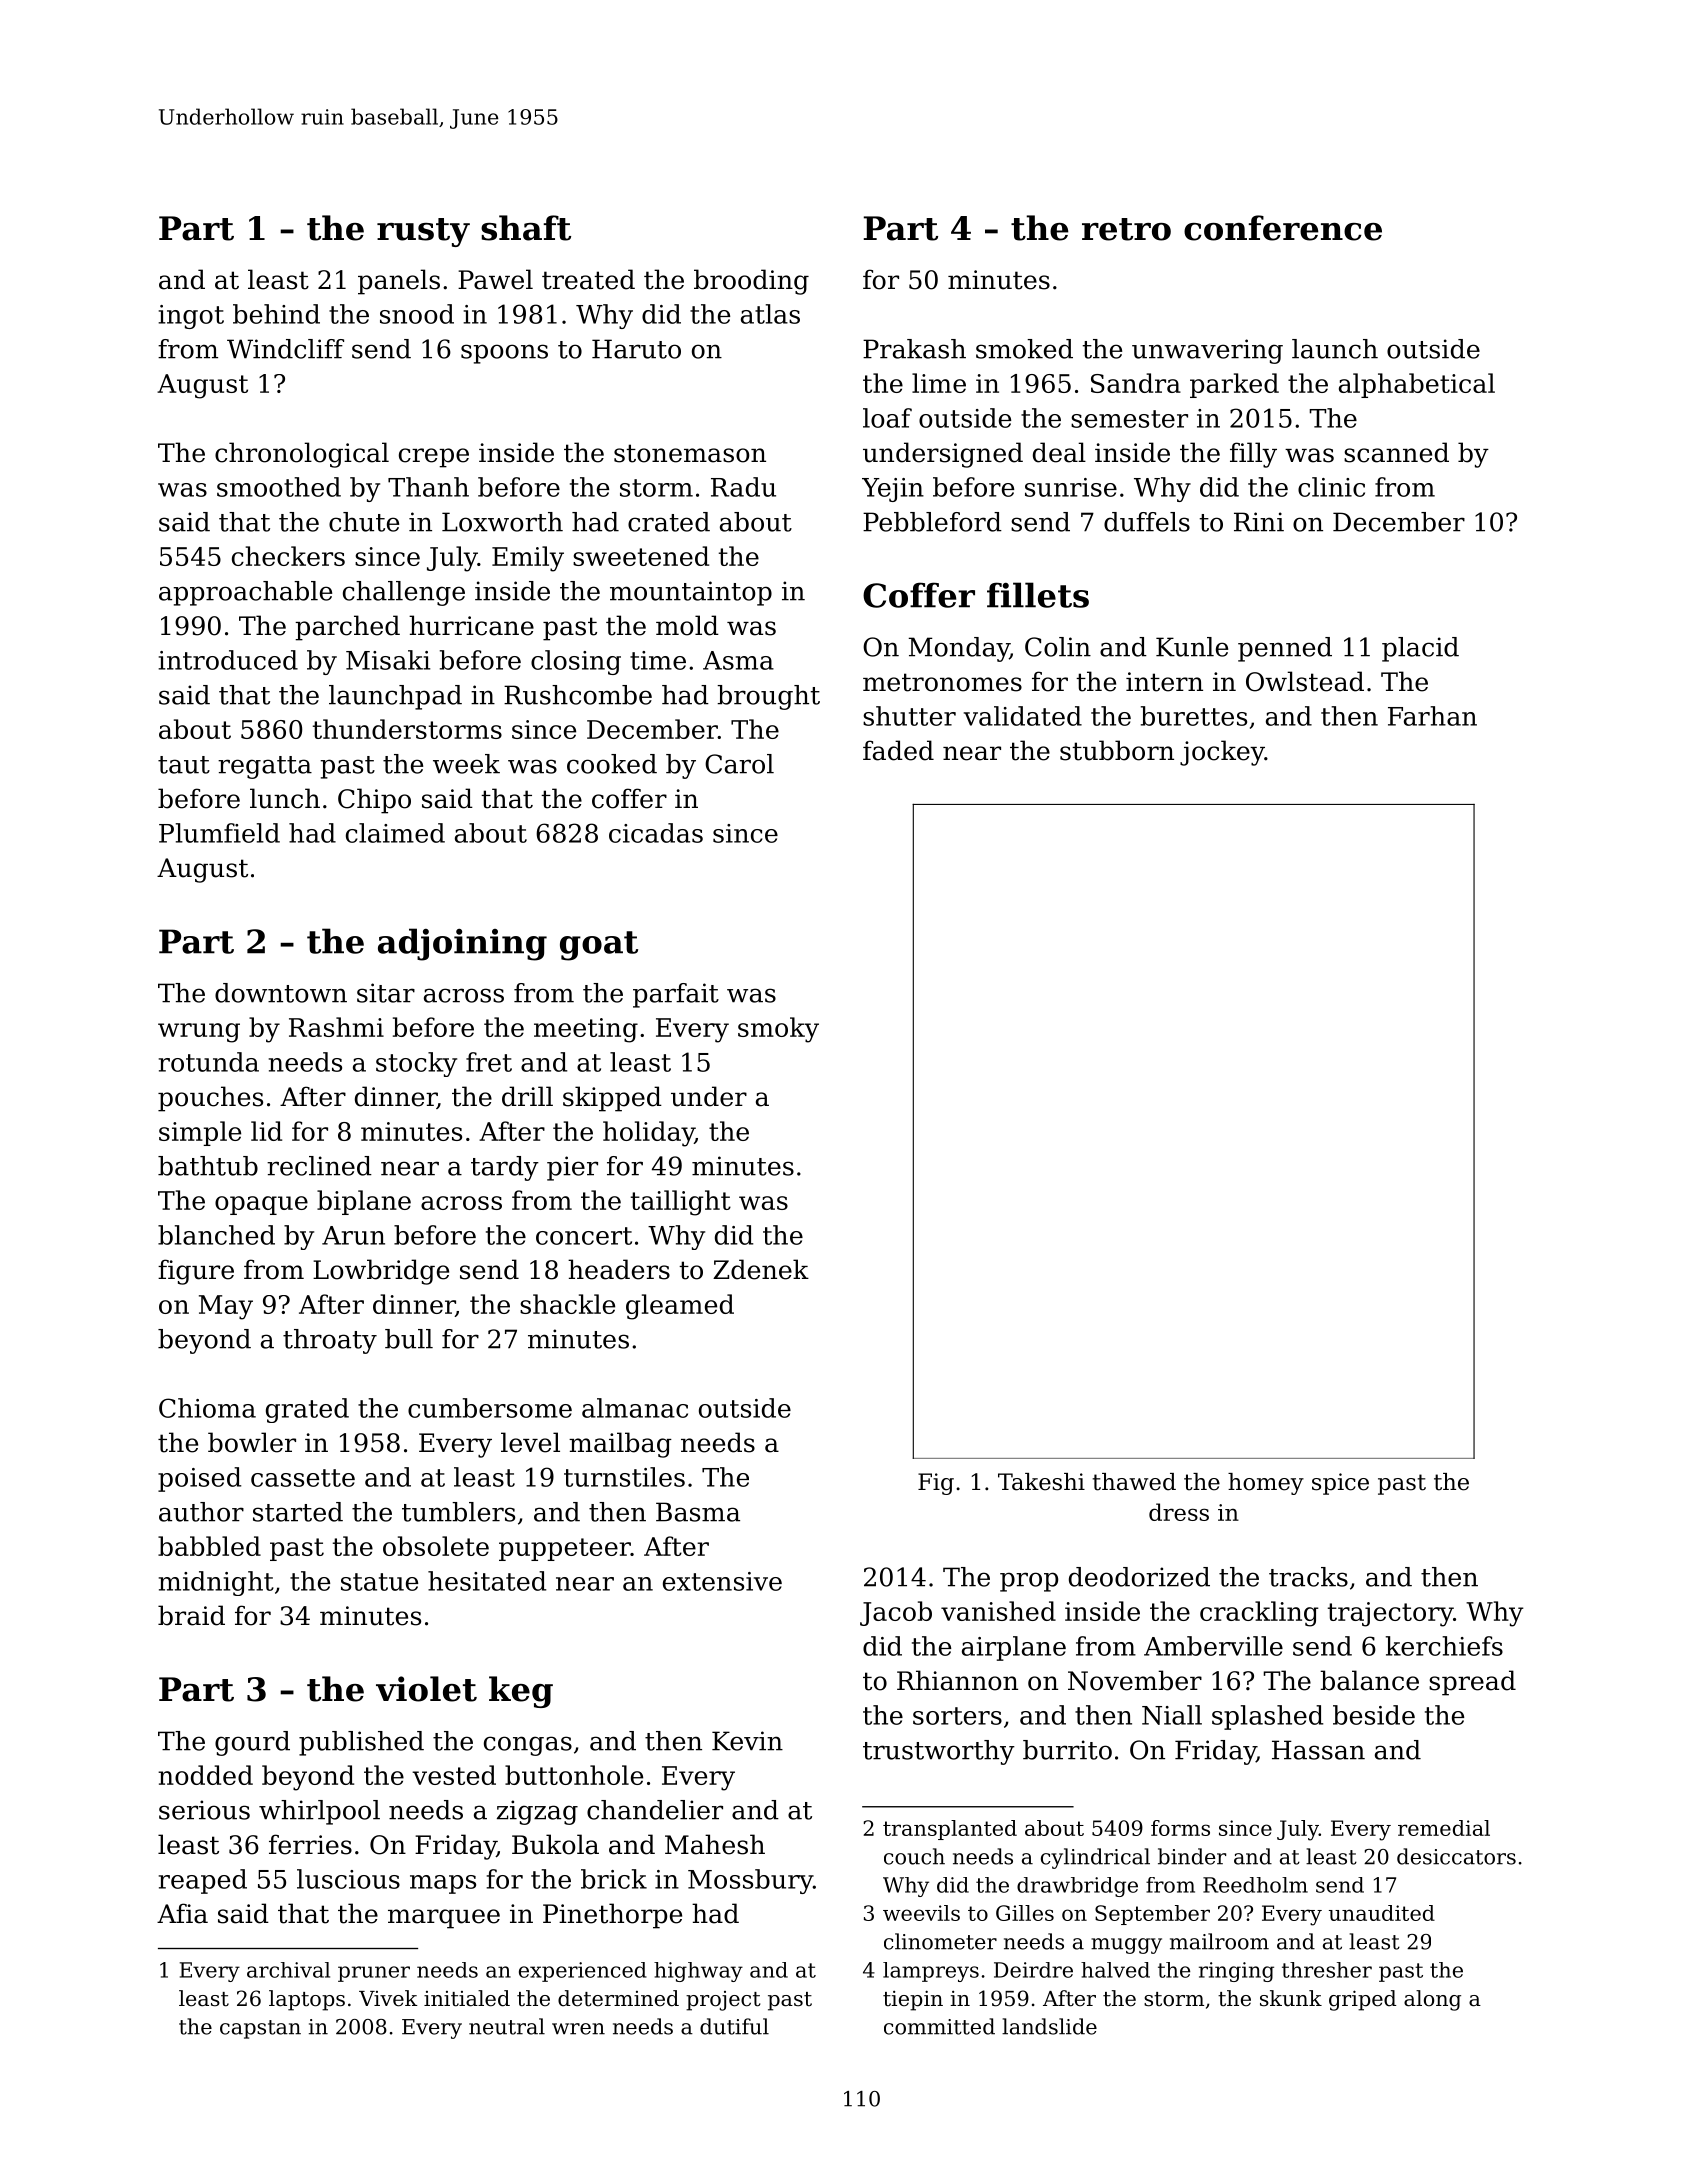 The width and height of the image is (1683, 2178). What do you see at coordinates (196, 1272) in the image?
I see `figure` at bounding box center [196, 1272].
